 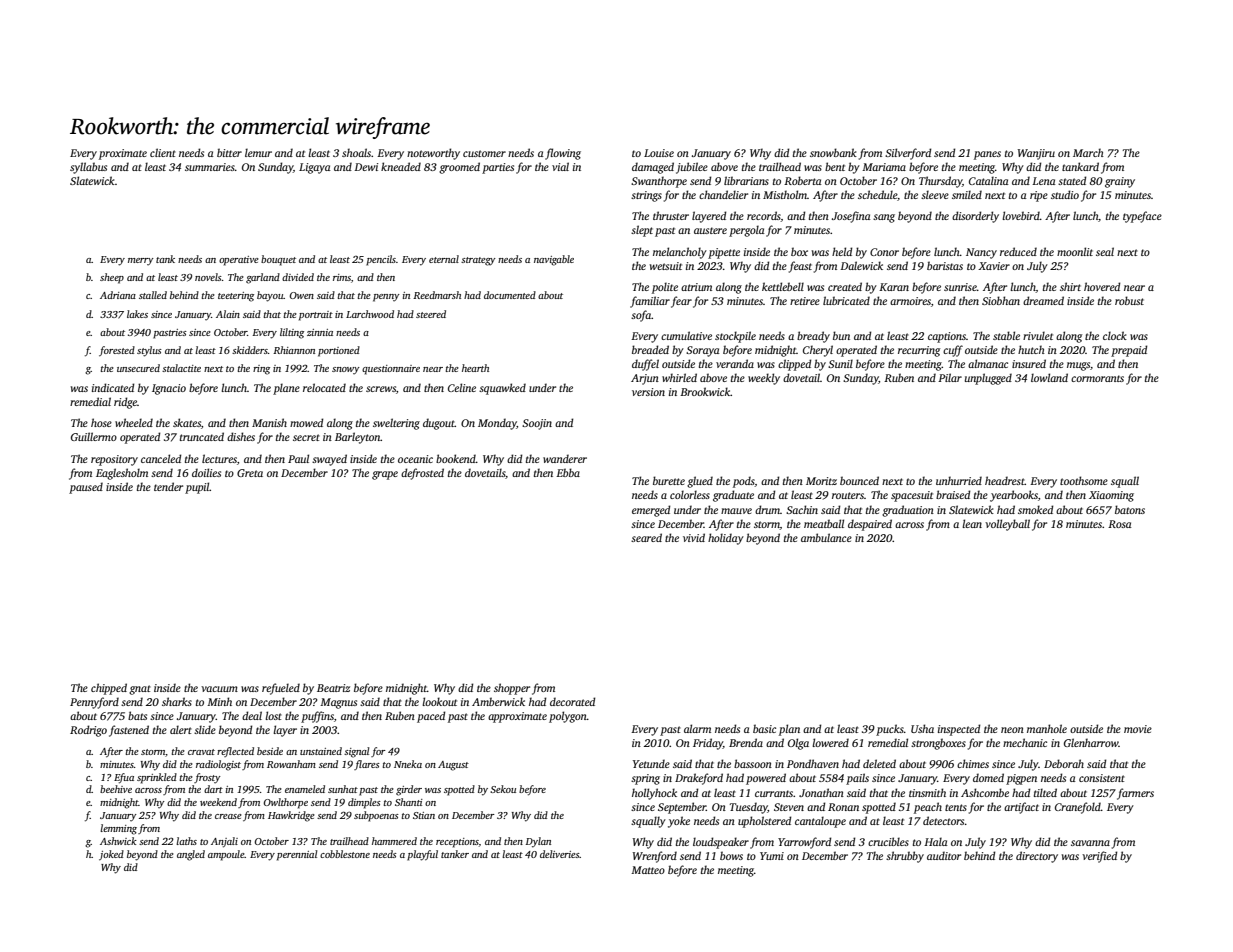 I want to click on Silverford, so click(x=908, y=154).
